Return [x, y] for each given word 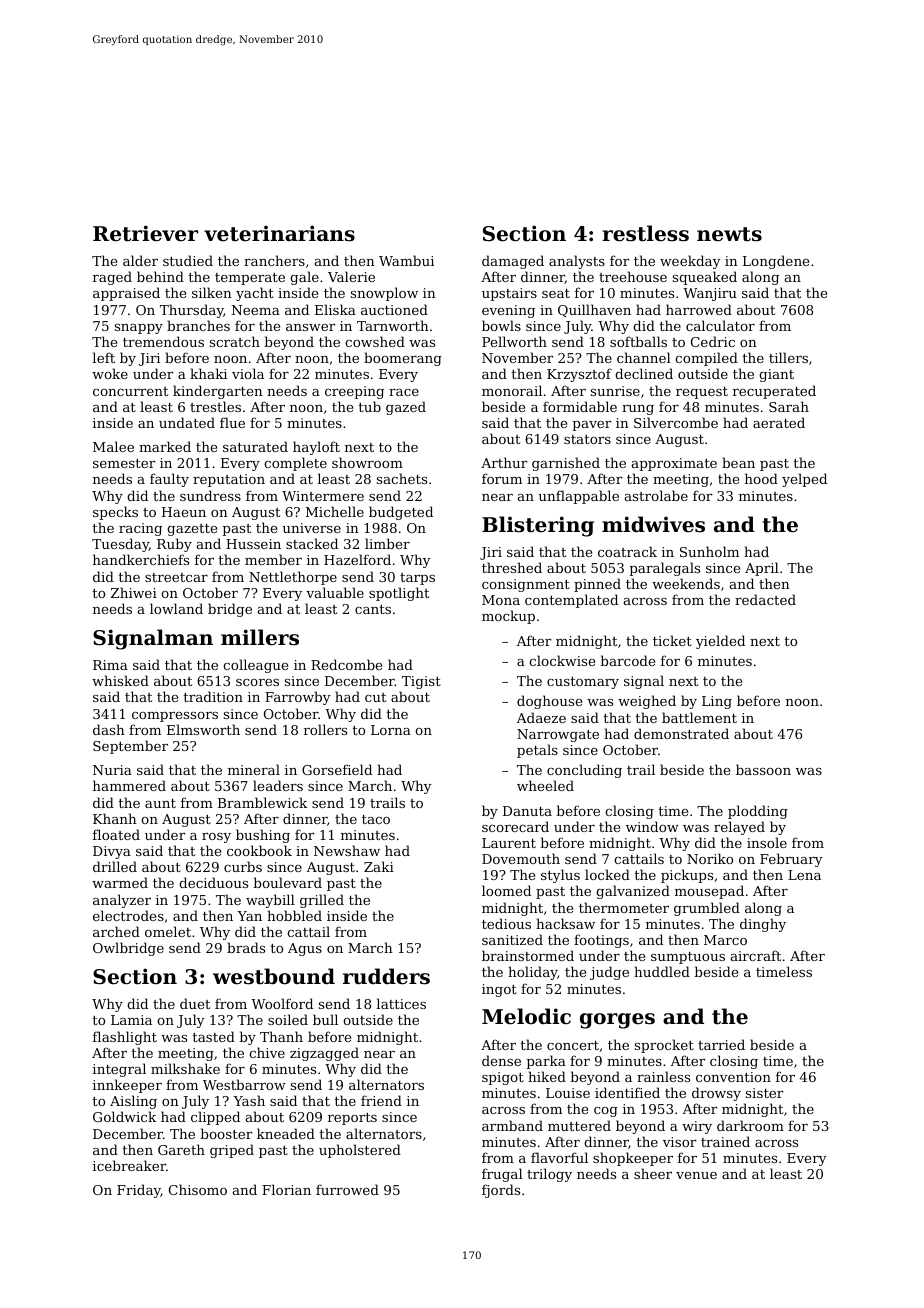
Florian [286, 1189]
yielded [720, 642]
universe [311, 528]
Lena [804, 875]
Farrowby [298, 698]
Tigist [421, 682]
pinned [597, 585]
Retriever [145, 233]
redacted [765, 599]
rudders [386, 976]
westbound [274, 976]
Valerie [351, 276]
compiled [706, 359]
